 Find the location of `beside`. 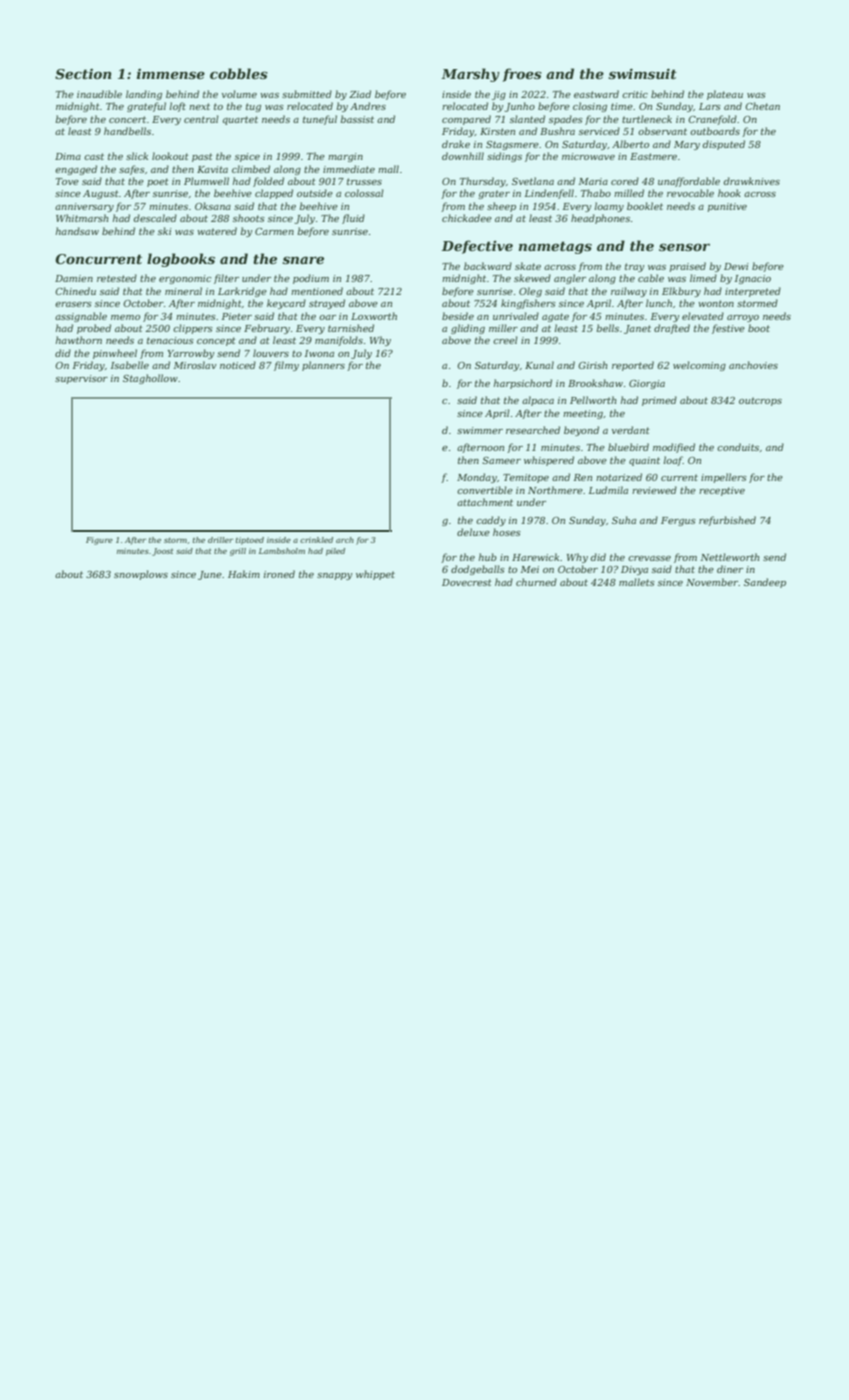

beside is located at coordinates (458, 316).
